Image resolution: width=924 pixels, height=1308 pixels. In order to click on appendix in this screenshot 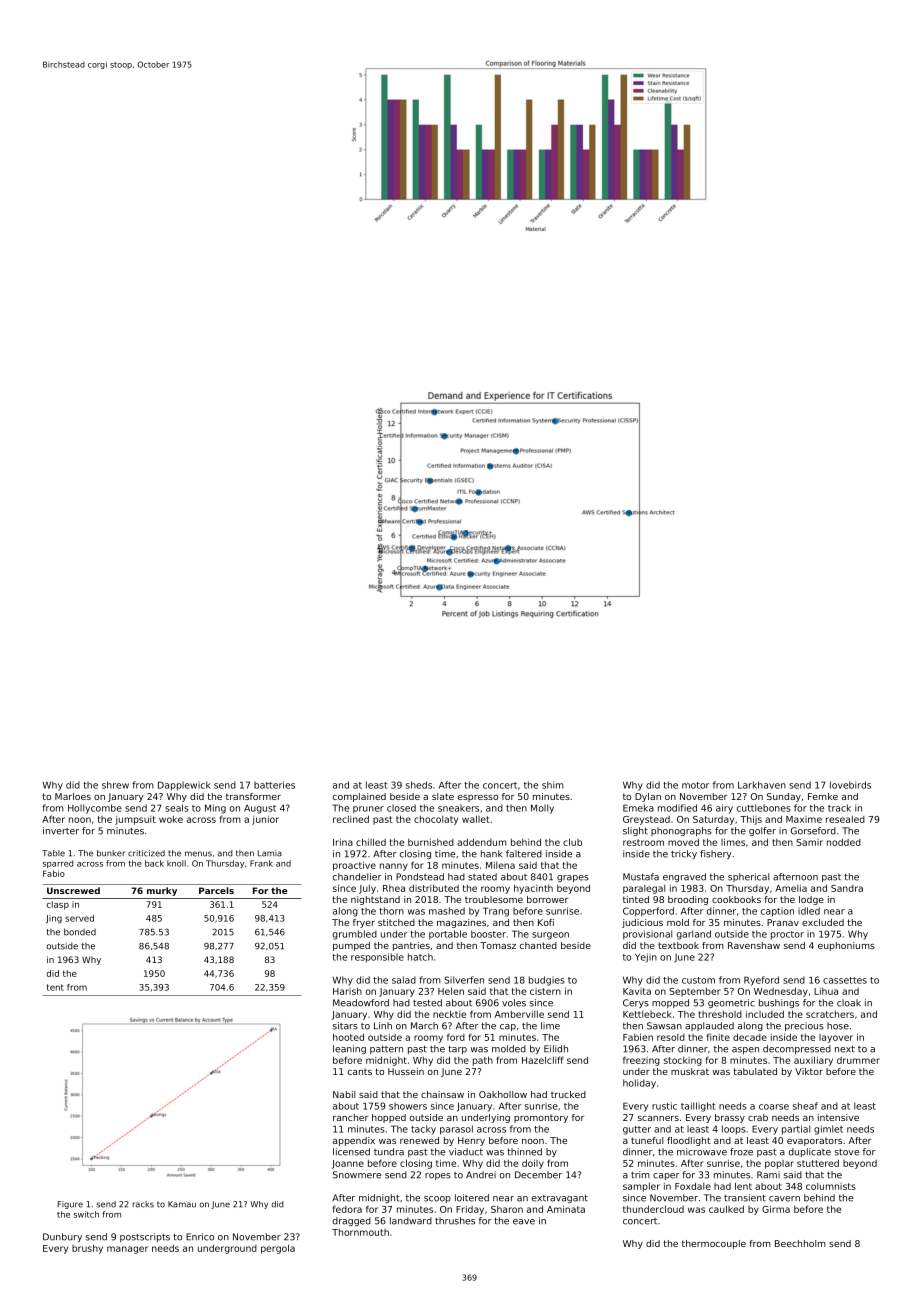, I will do `click(354, 1141)`.
